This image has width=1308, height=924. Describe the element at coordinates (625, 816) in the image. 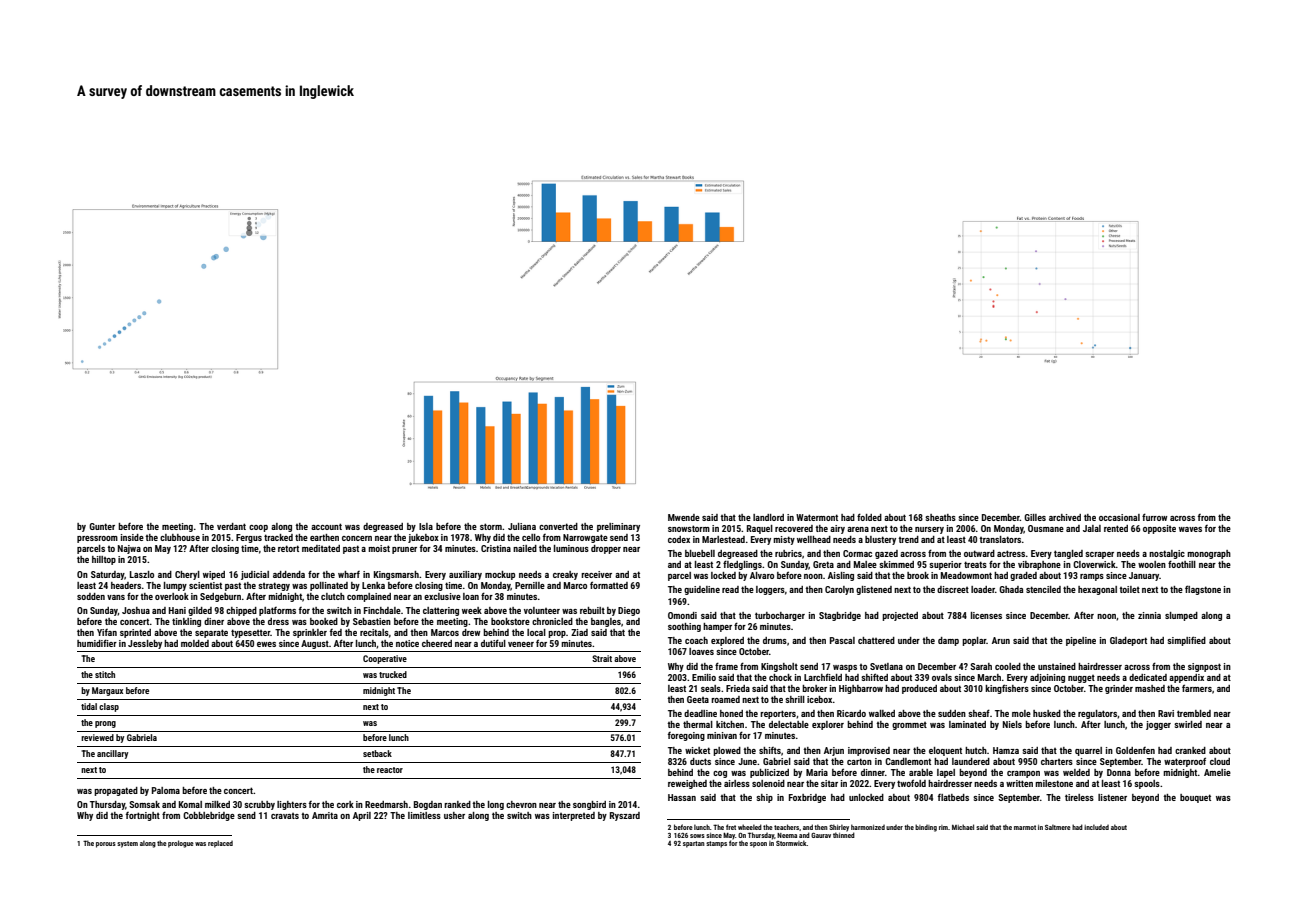

I see `Ryszard` at that location.
